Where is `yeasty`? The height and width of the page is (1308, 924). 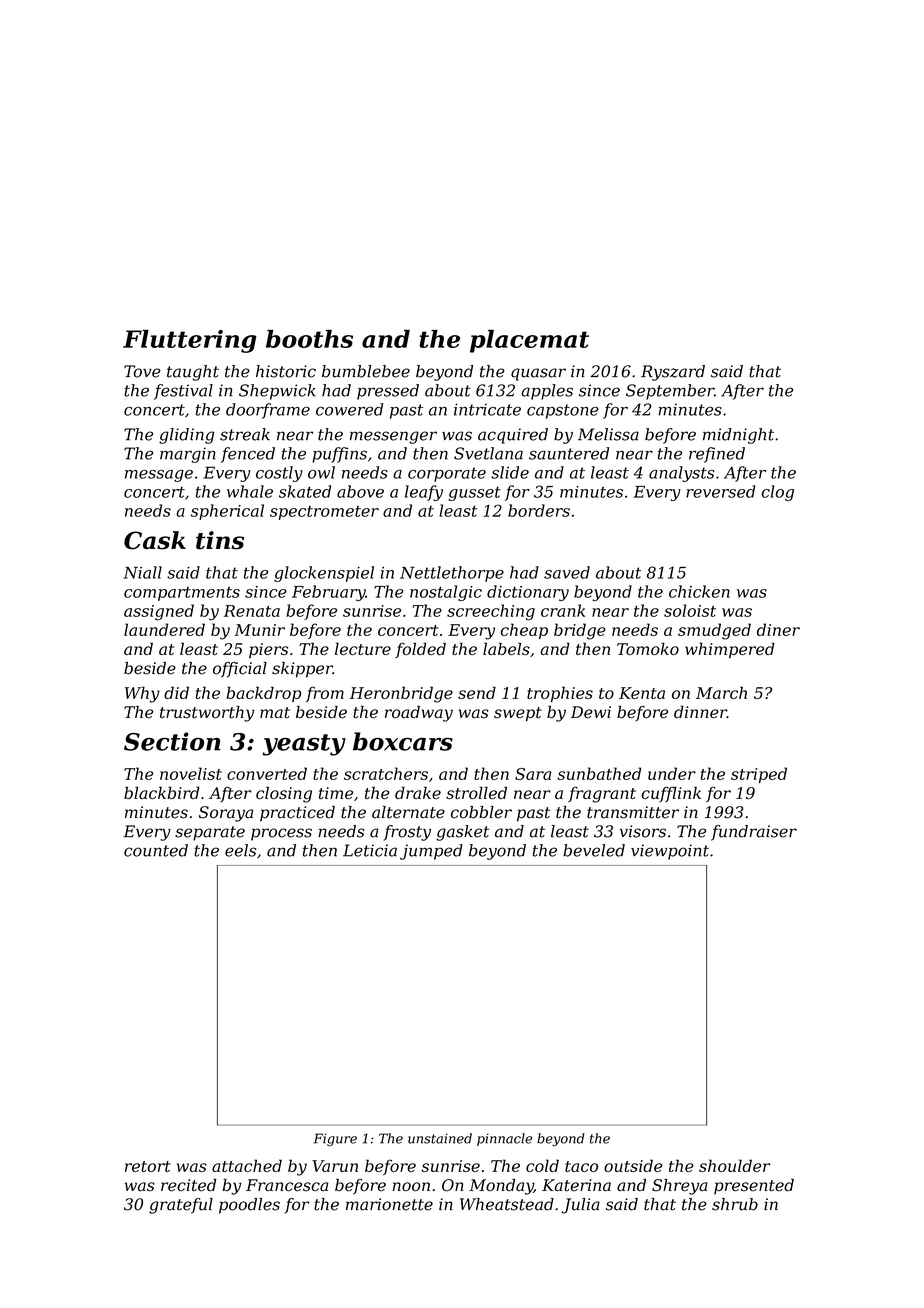
yeasty is located at coordinates (304, 745).
